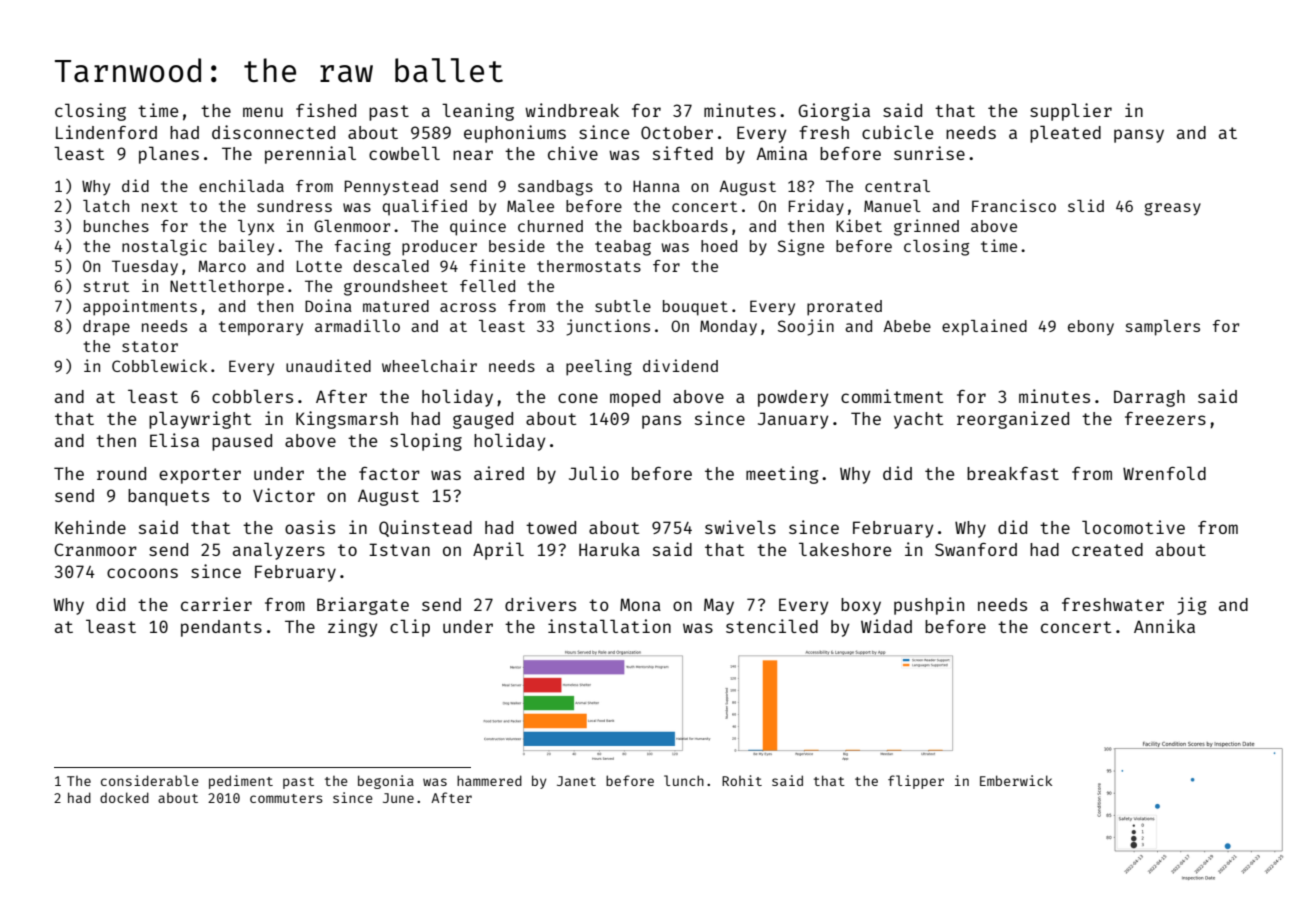 This screenshot has width=1308, height=924. Describe the element at coordinates (1071, 112) in the screenshot. I see `supplier` at that location.
